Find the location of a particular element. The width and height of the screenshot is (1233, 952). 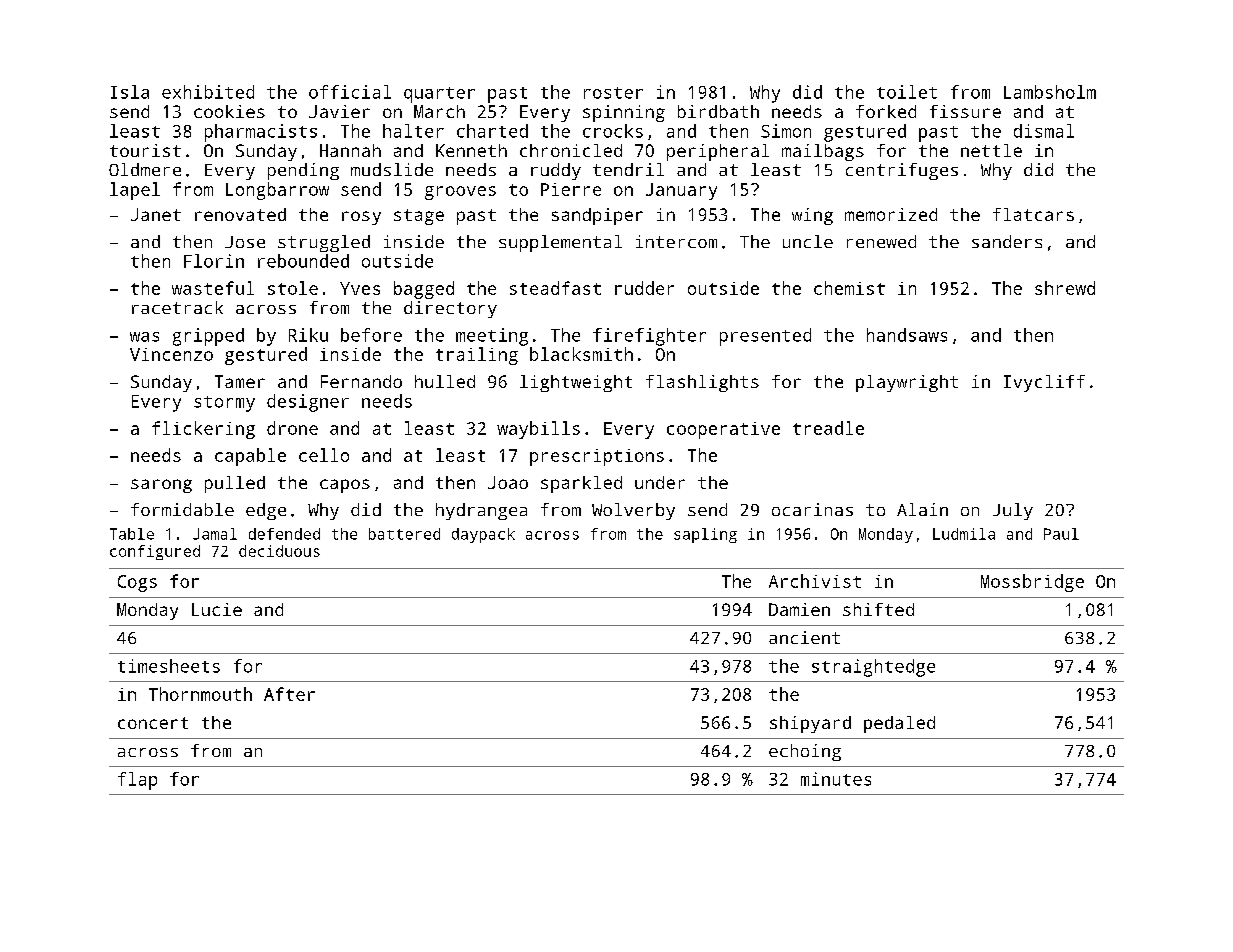

Fernando is located at coordinates (361, 381).
